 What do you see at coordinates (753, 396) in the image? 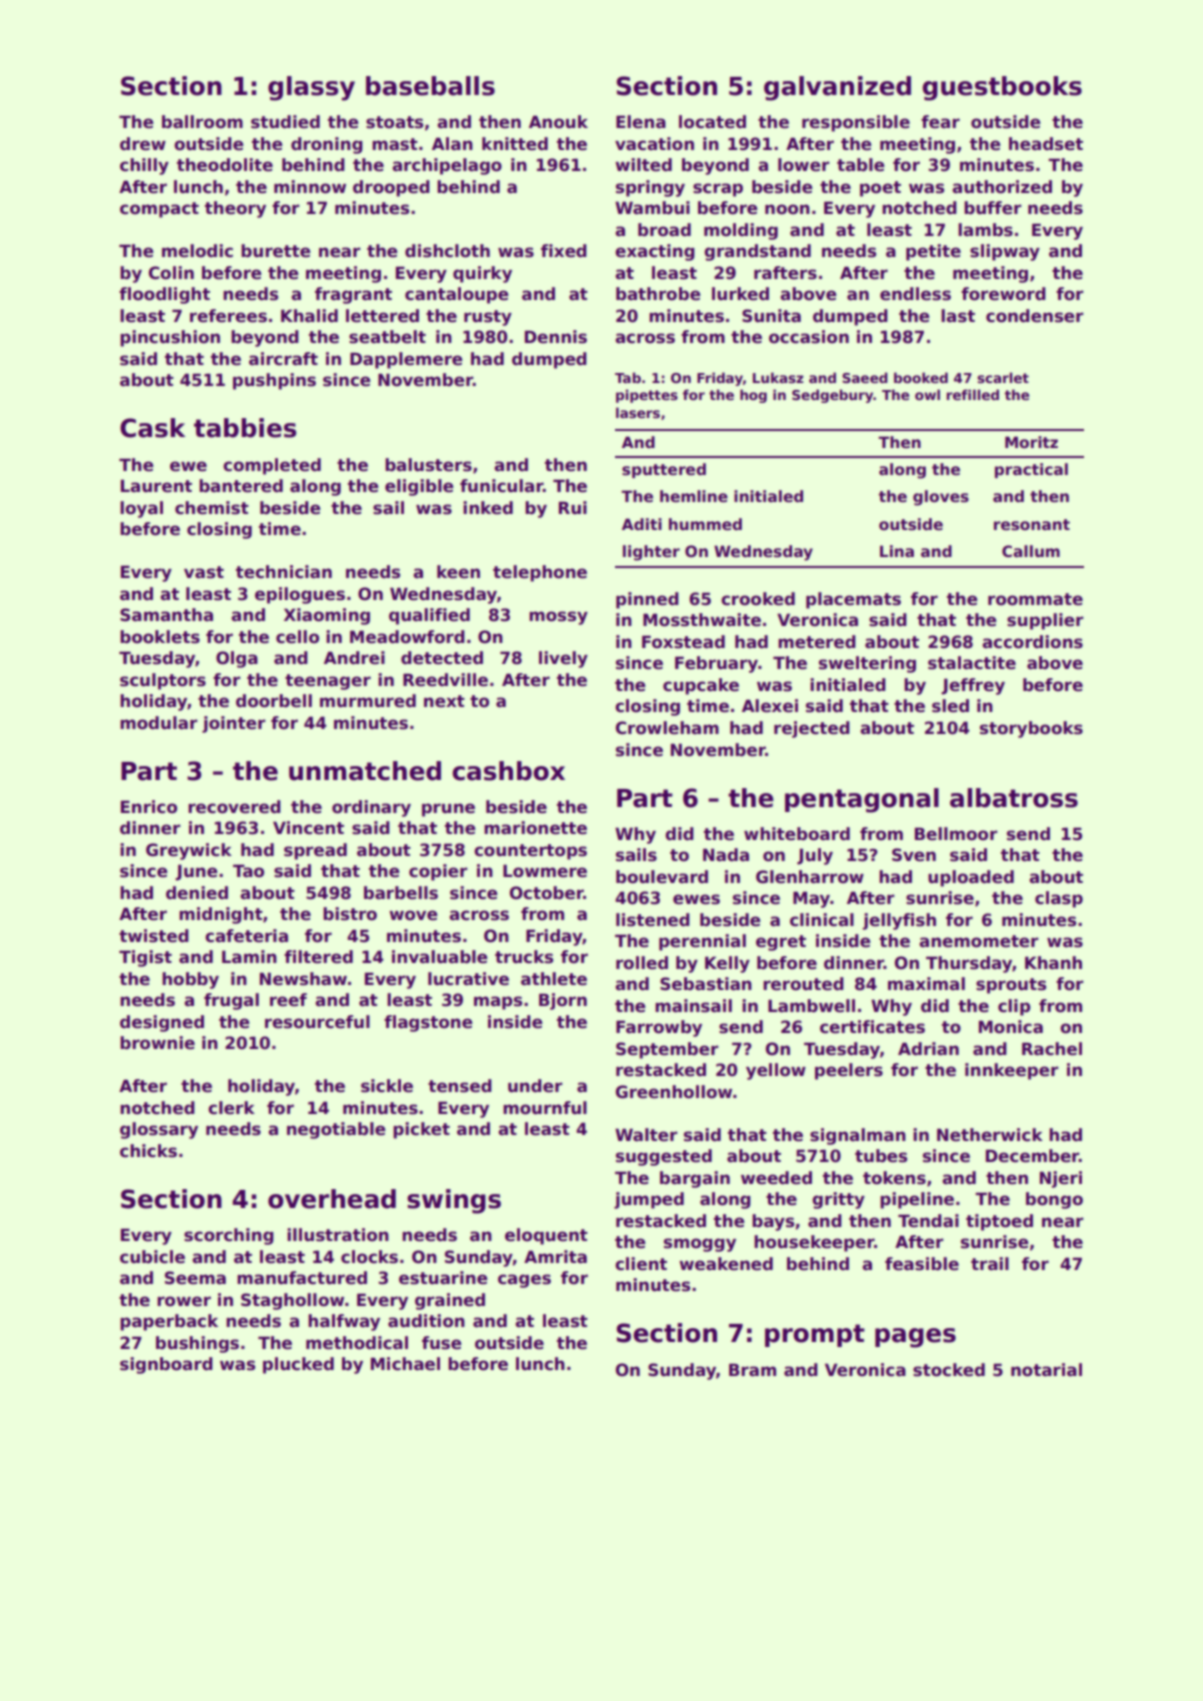
I see `hog` at bounding box center [753, 396].
